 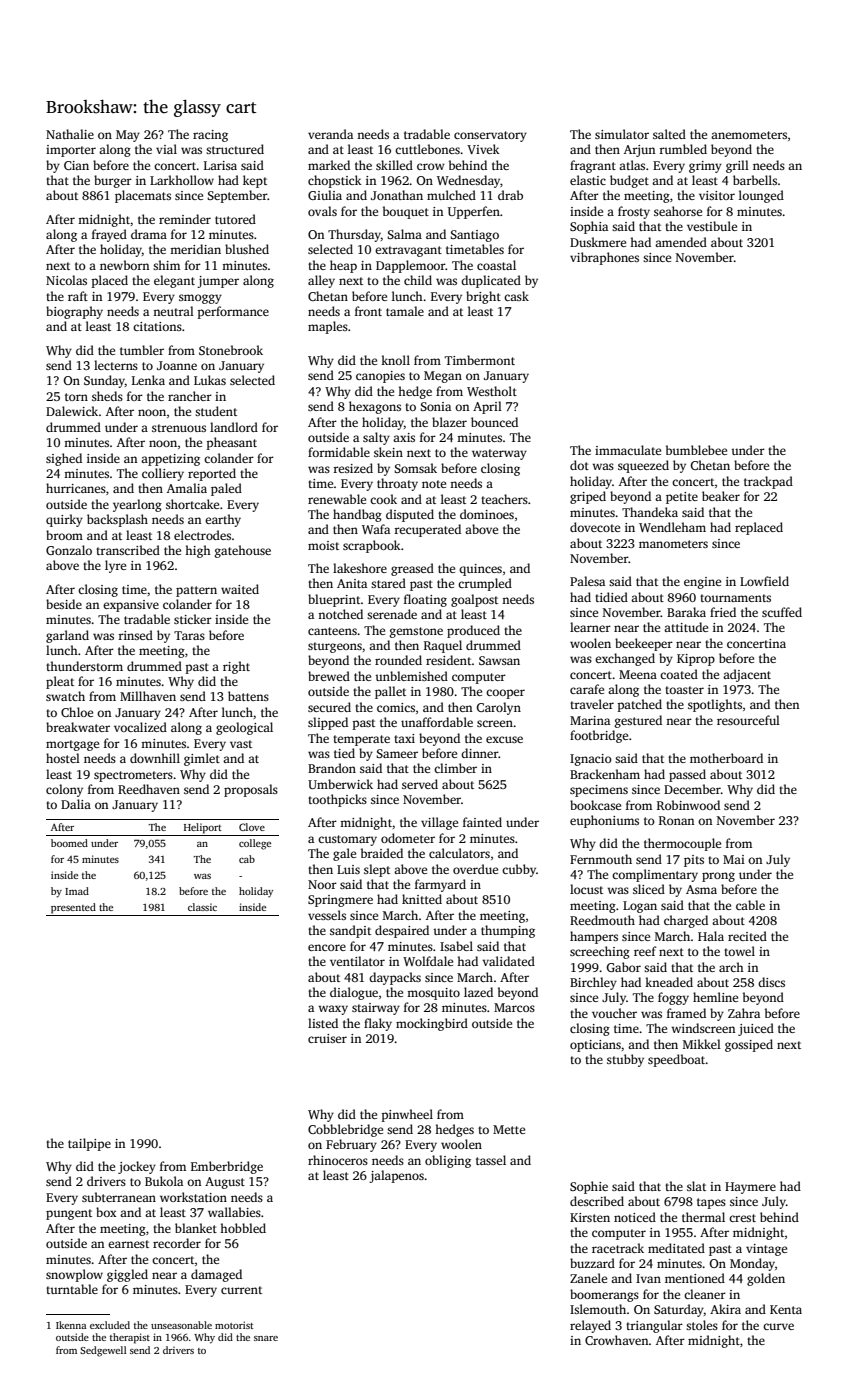 What do you see at coordinates (174, 281) in the screenshot?
I see `elegant` at bounding box center [174, 281].
